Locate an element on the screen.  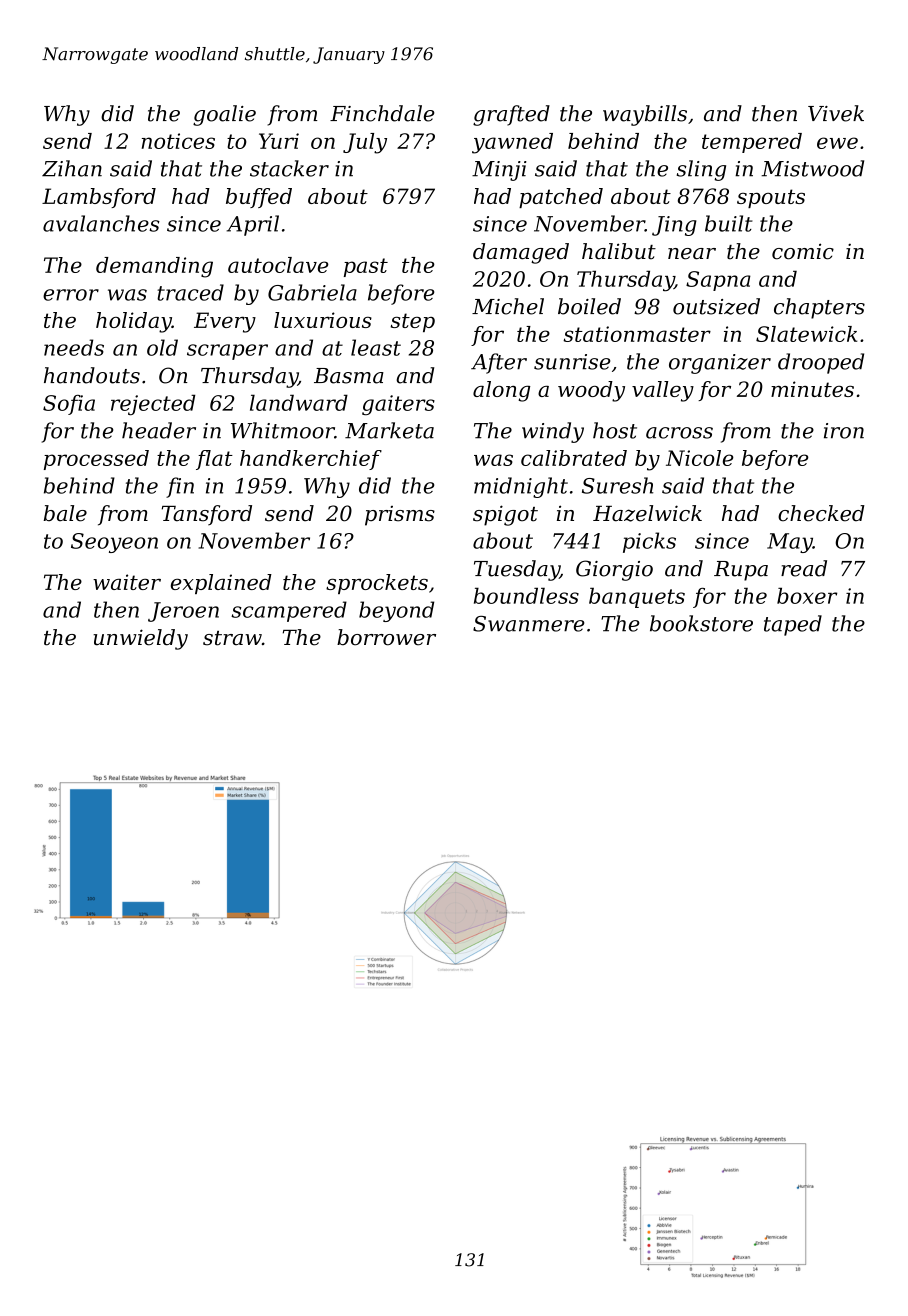
Seoyeon is located at coordinates (114, 543).
